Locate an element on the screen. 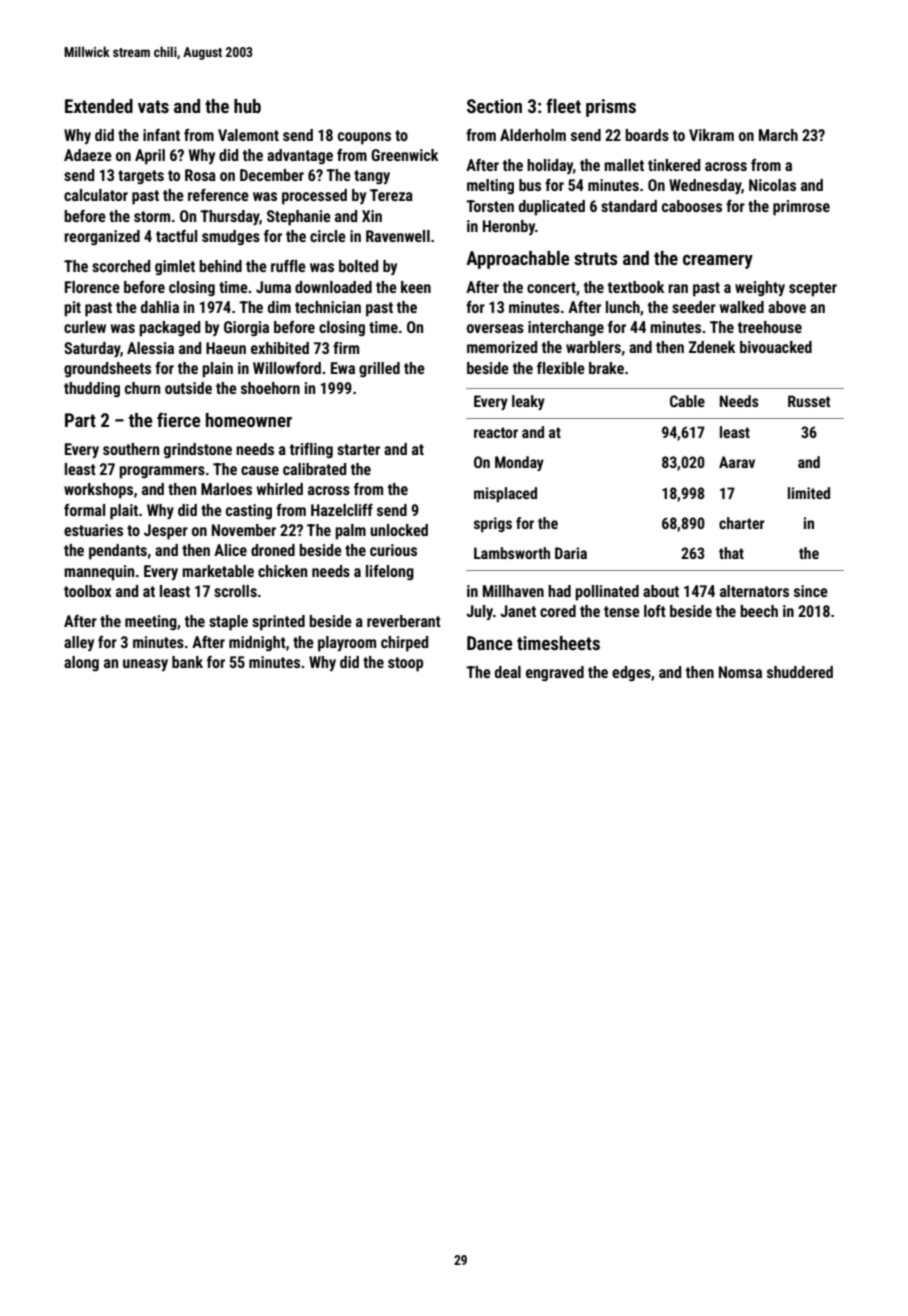 Image resolution: width=908 pixels, height=1316 pixels. brake is located at coordinates (606, 368).
